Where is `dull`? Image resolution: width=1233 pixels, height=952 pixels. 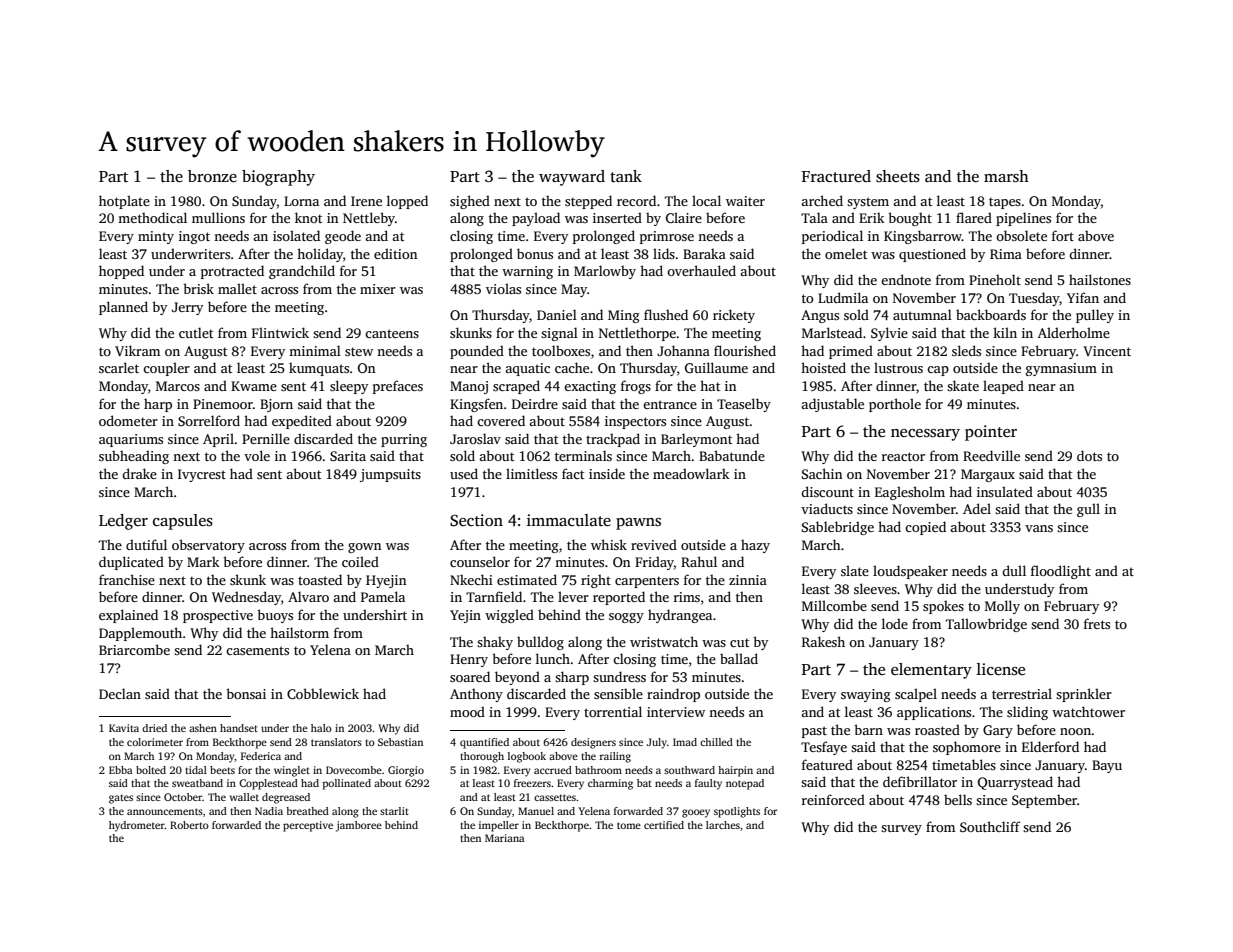 dull is located at coordinates (1014, 570).
